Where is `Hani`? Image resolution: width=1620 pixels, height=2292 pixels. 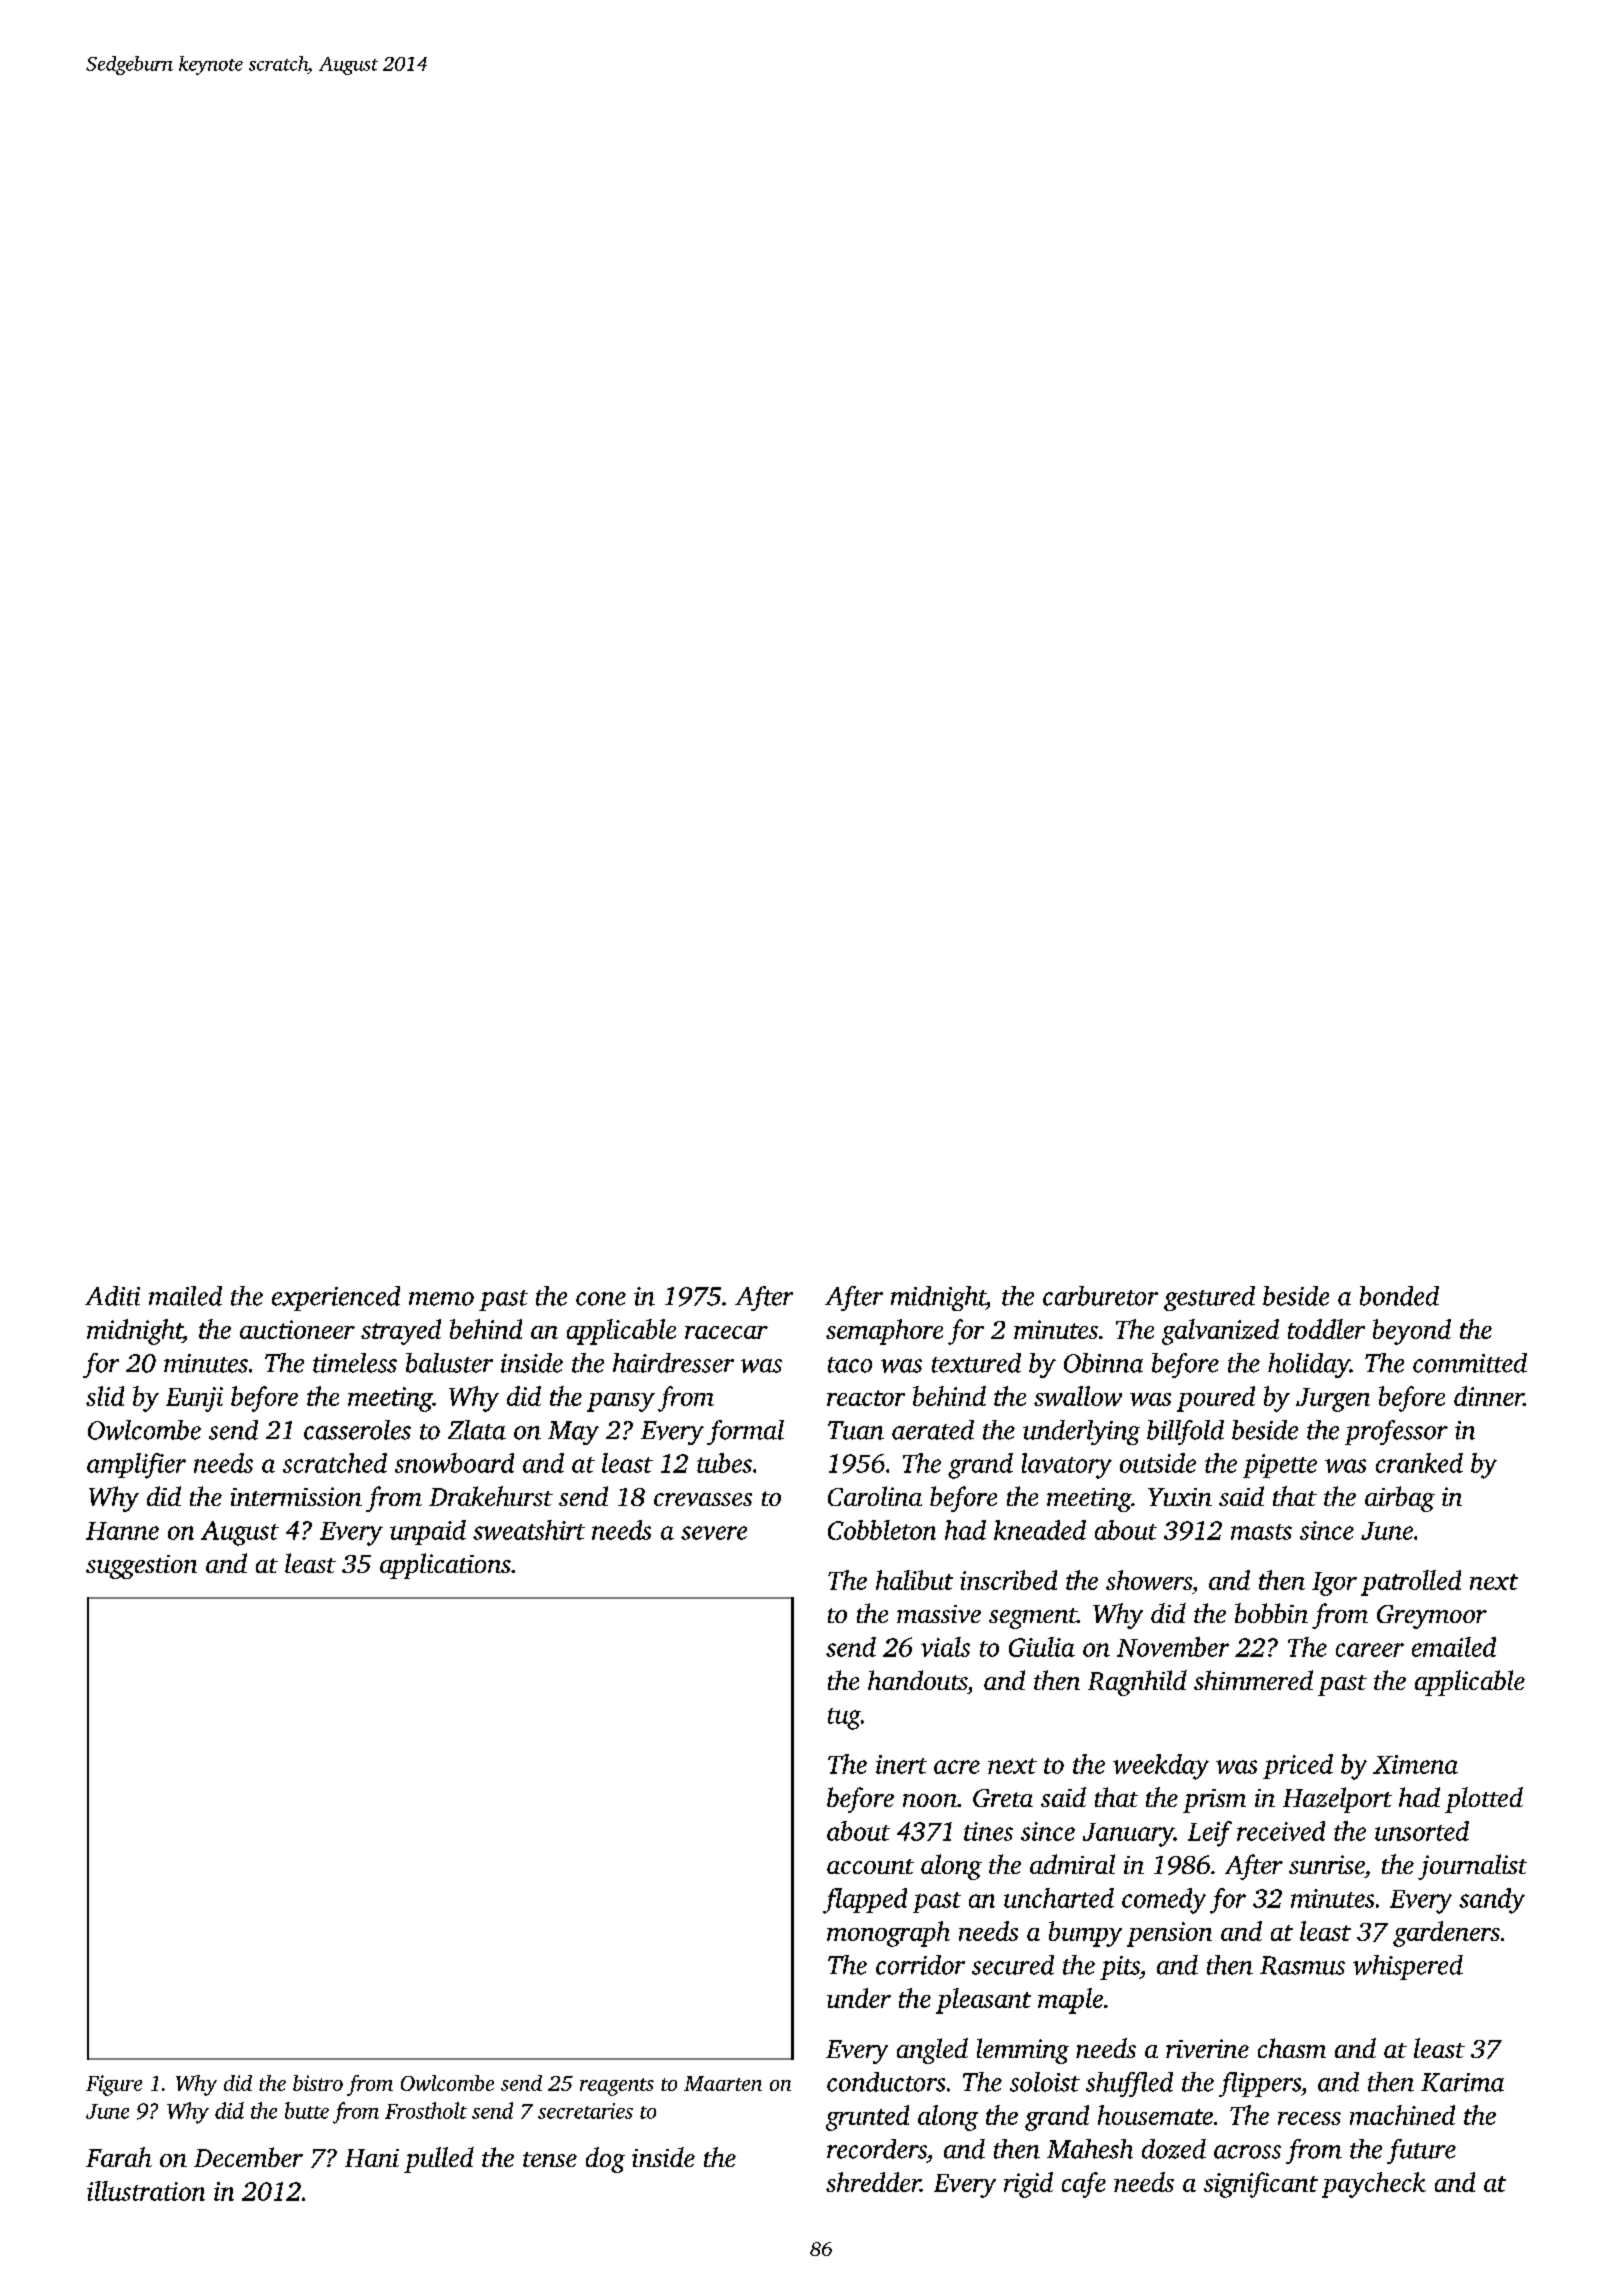
Hani is located at coordinates (372, 2158).
